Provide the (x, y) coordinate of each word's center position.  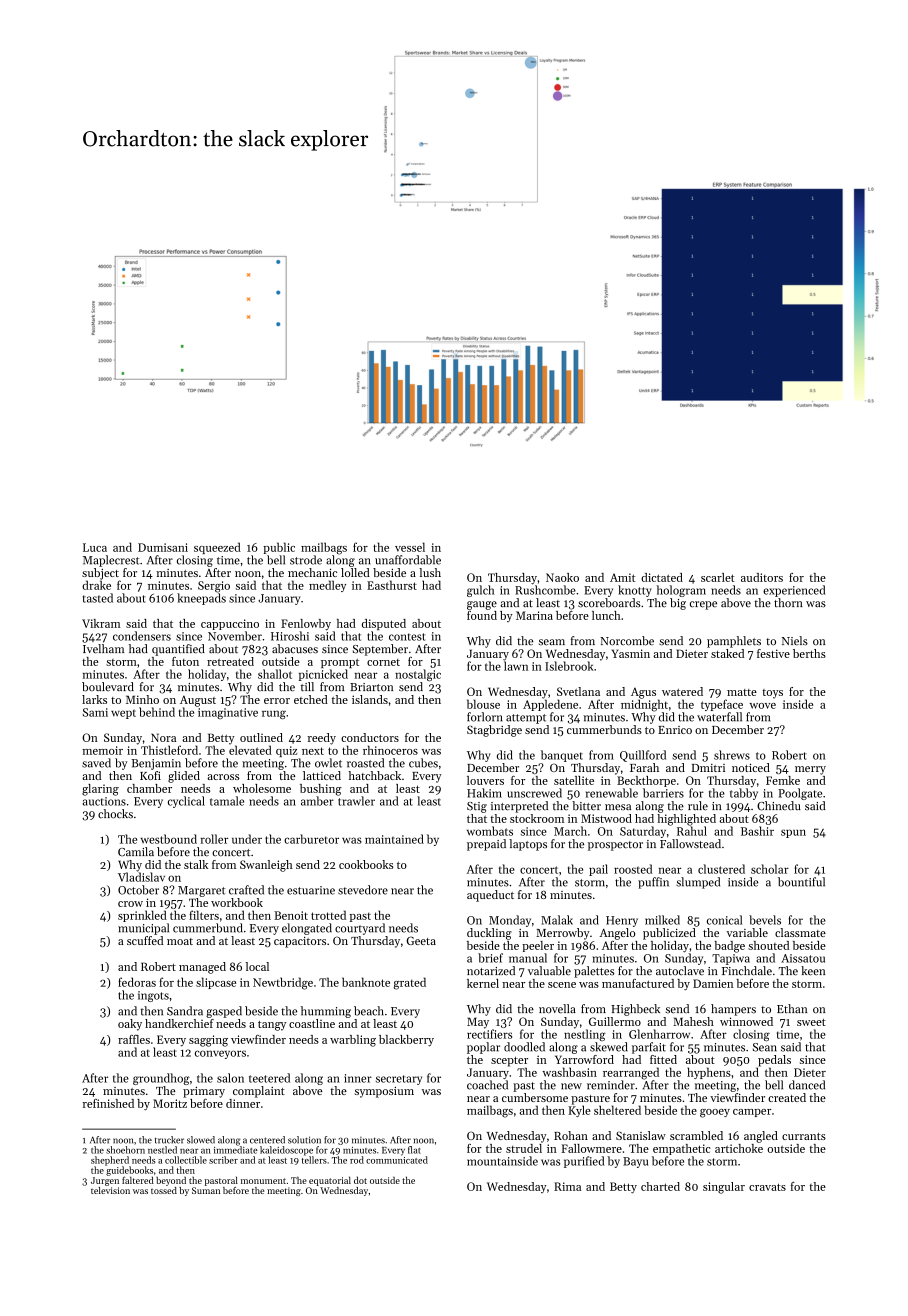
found (482, 615)
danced (807, 1085)
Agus (643, 693)
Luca (95, 547)
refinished (108, 1103)
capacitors (300, 942)
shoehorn (125, 1150)
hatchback (374, 775)
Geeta (421, 940)
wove (762, 706)
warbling (353, 1041)
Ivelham (103, 649)
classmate (800, 932)
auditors (762, 577)
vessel (410, 547)
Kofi (150, 775)
